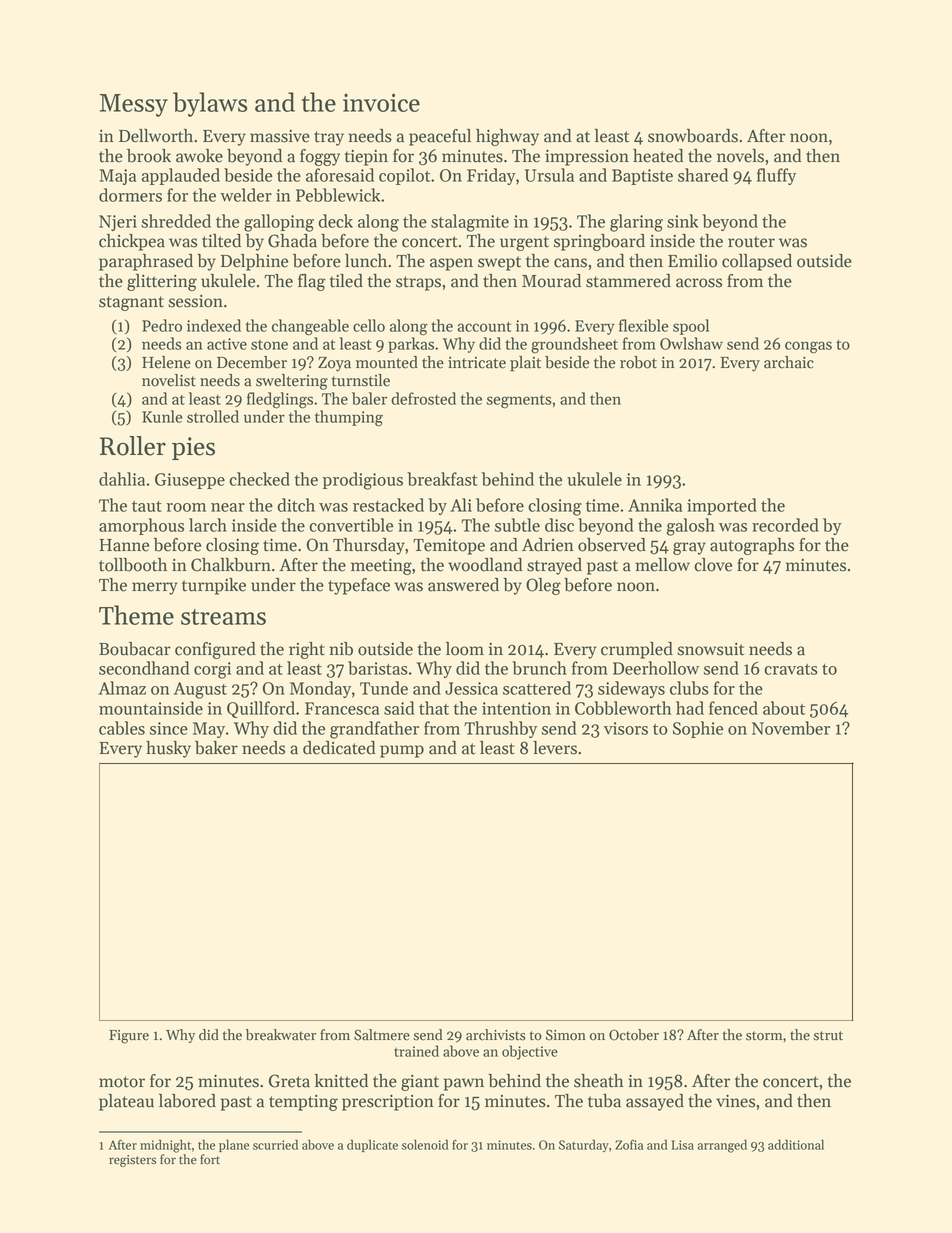 This screenshot has width=952, height=1233. Describe the element at coordinates (507, 137) in the screenshot. I see `highway` at that location.
